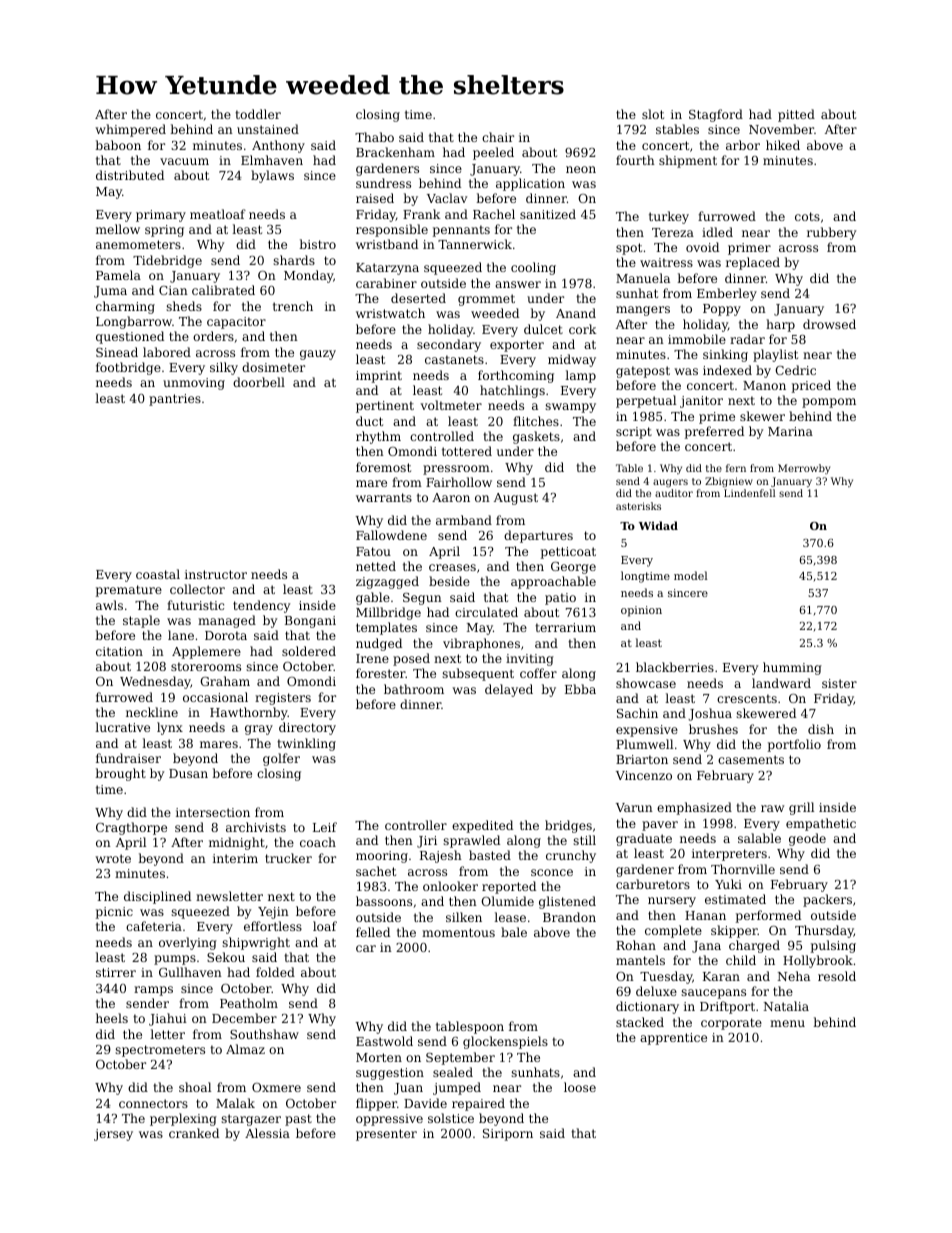 Image resolution: width=952 pixels, height=1233 pixels. Describe the element at coordinates (215, 697) in the image. I see `occasional` at that location.
